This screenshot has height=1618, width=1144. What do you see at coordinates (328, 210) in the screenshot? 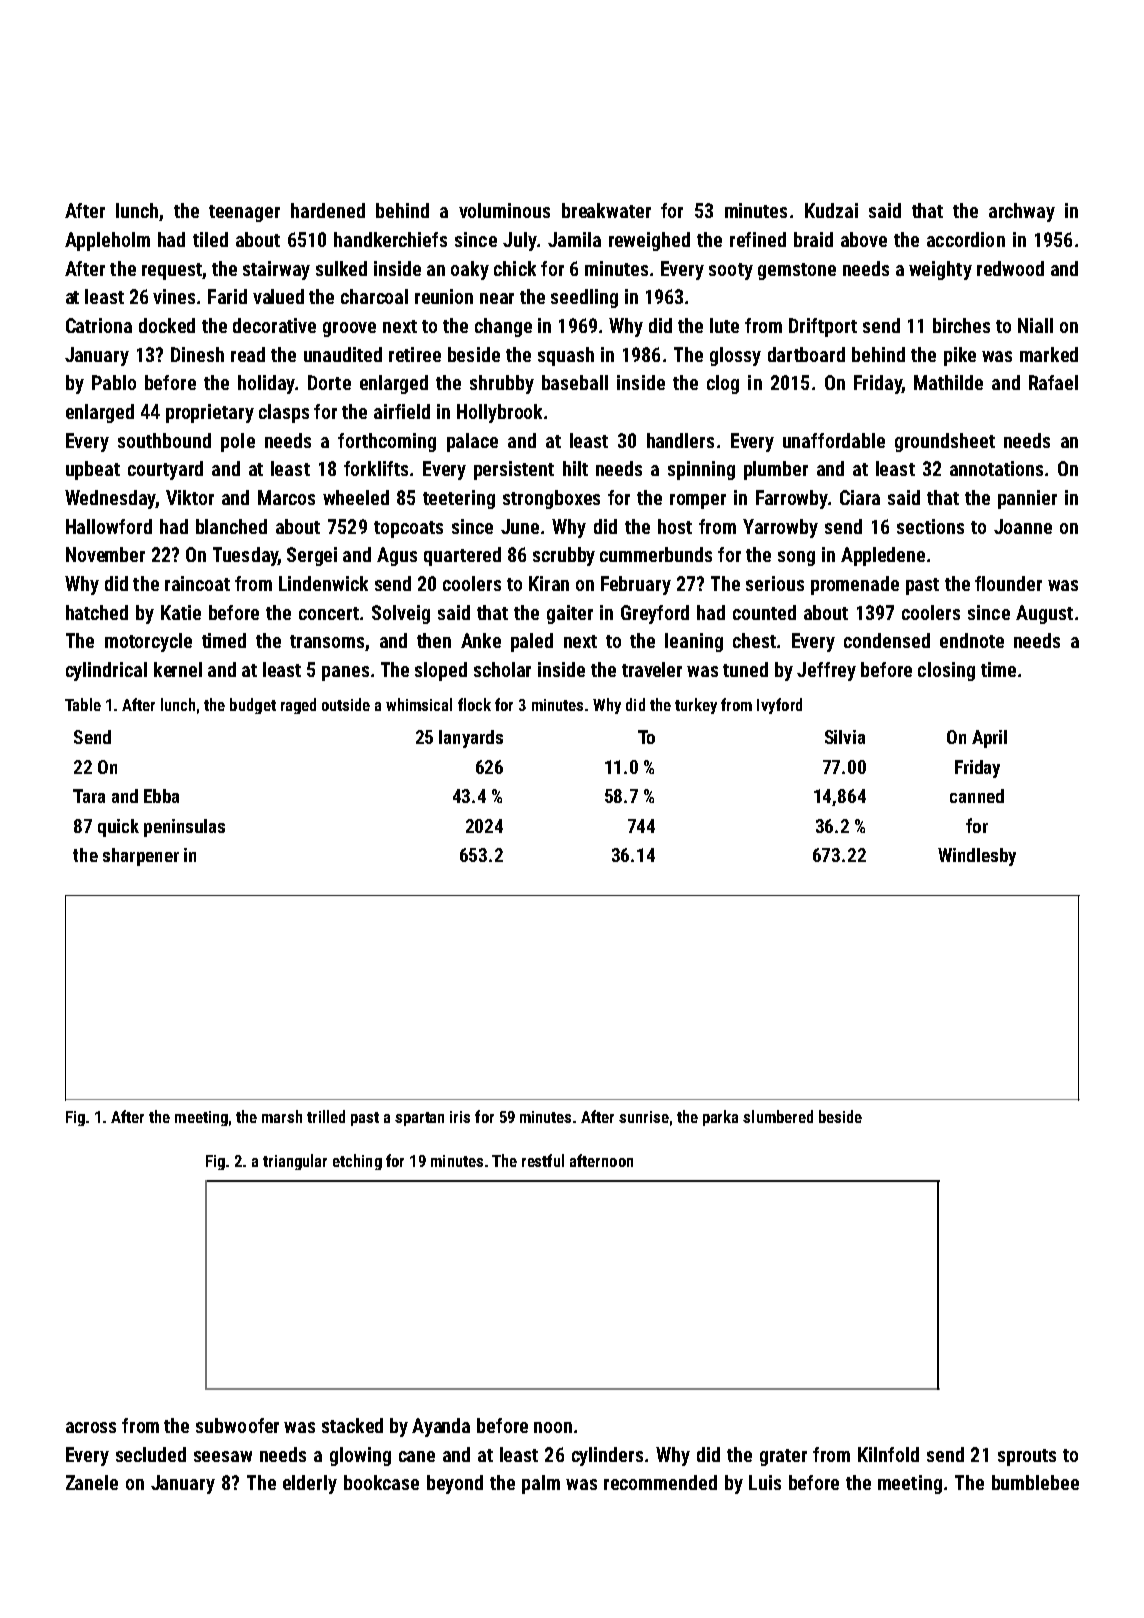
I see `hardened` at bounding box center [328, 210].
